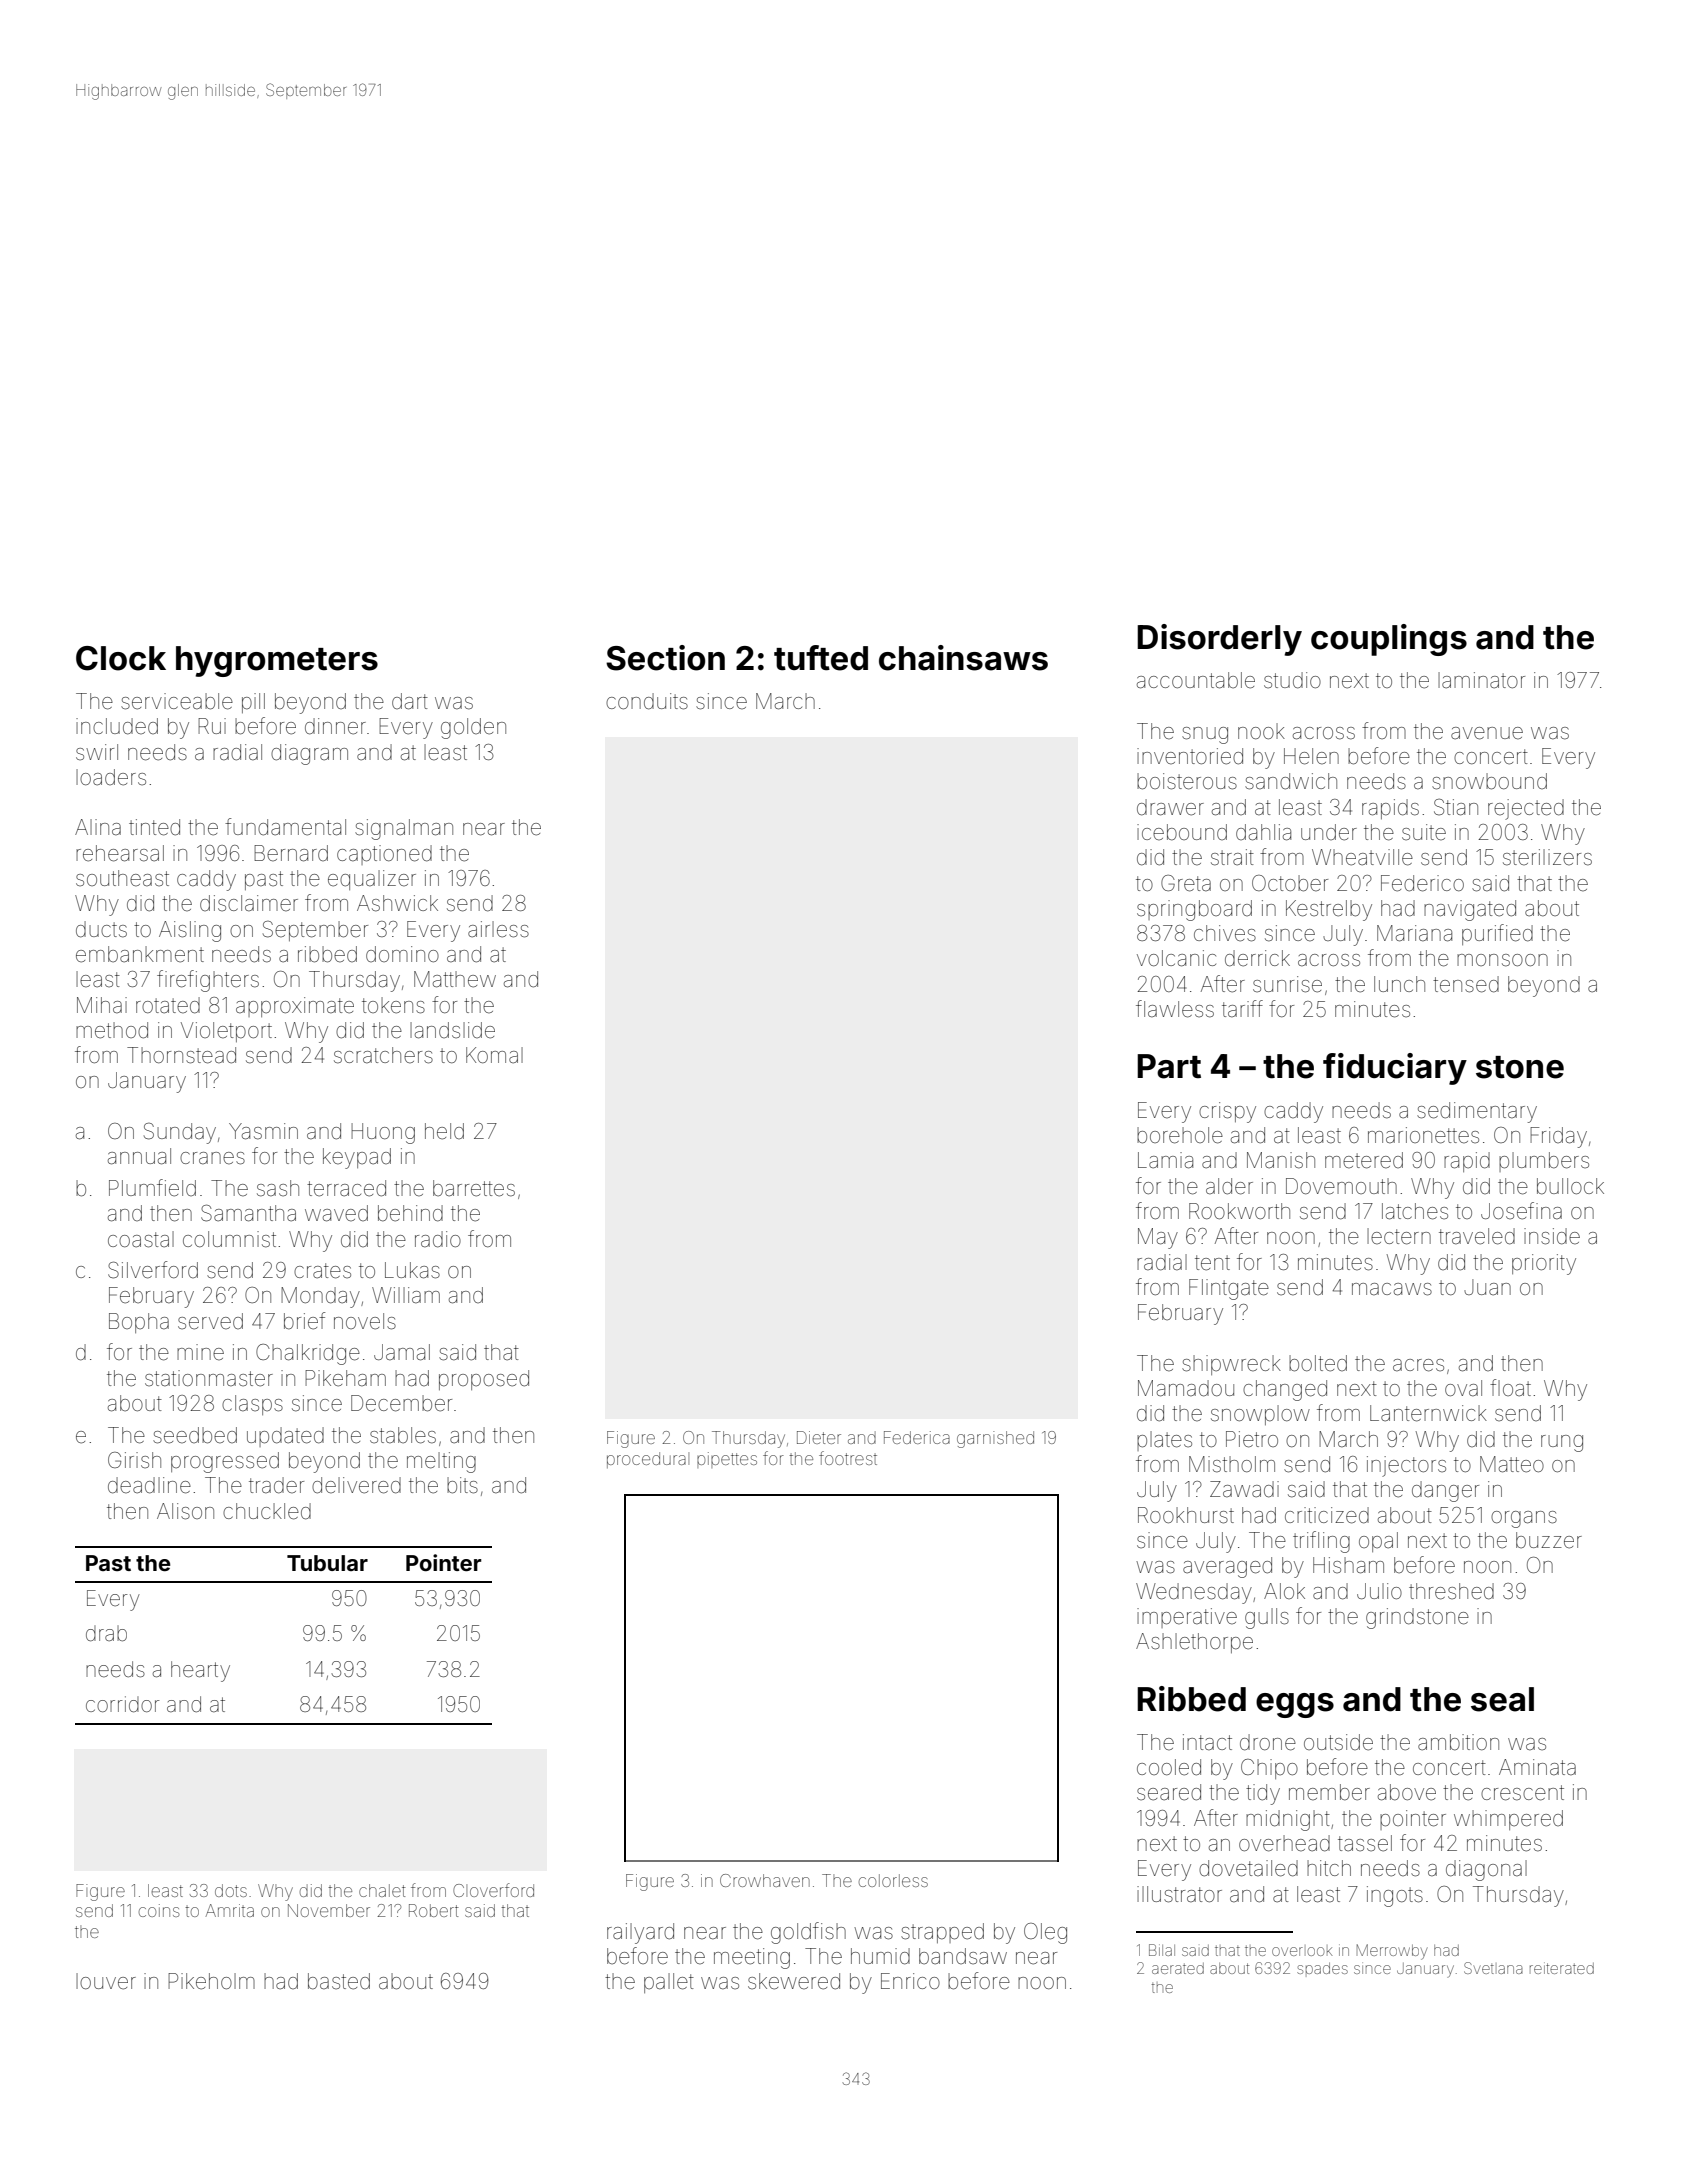 The width and height of the screenshot is (1683, 2178). Describe the element at coordinates (1186, 1388) in the screenshot. I see `Mamadou` at that location.
